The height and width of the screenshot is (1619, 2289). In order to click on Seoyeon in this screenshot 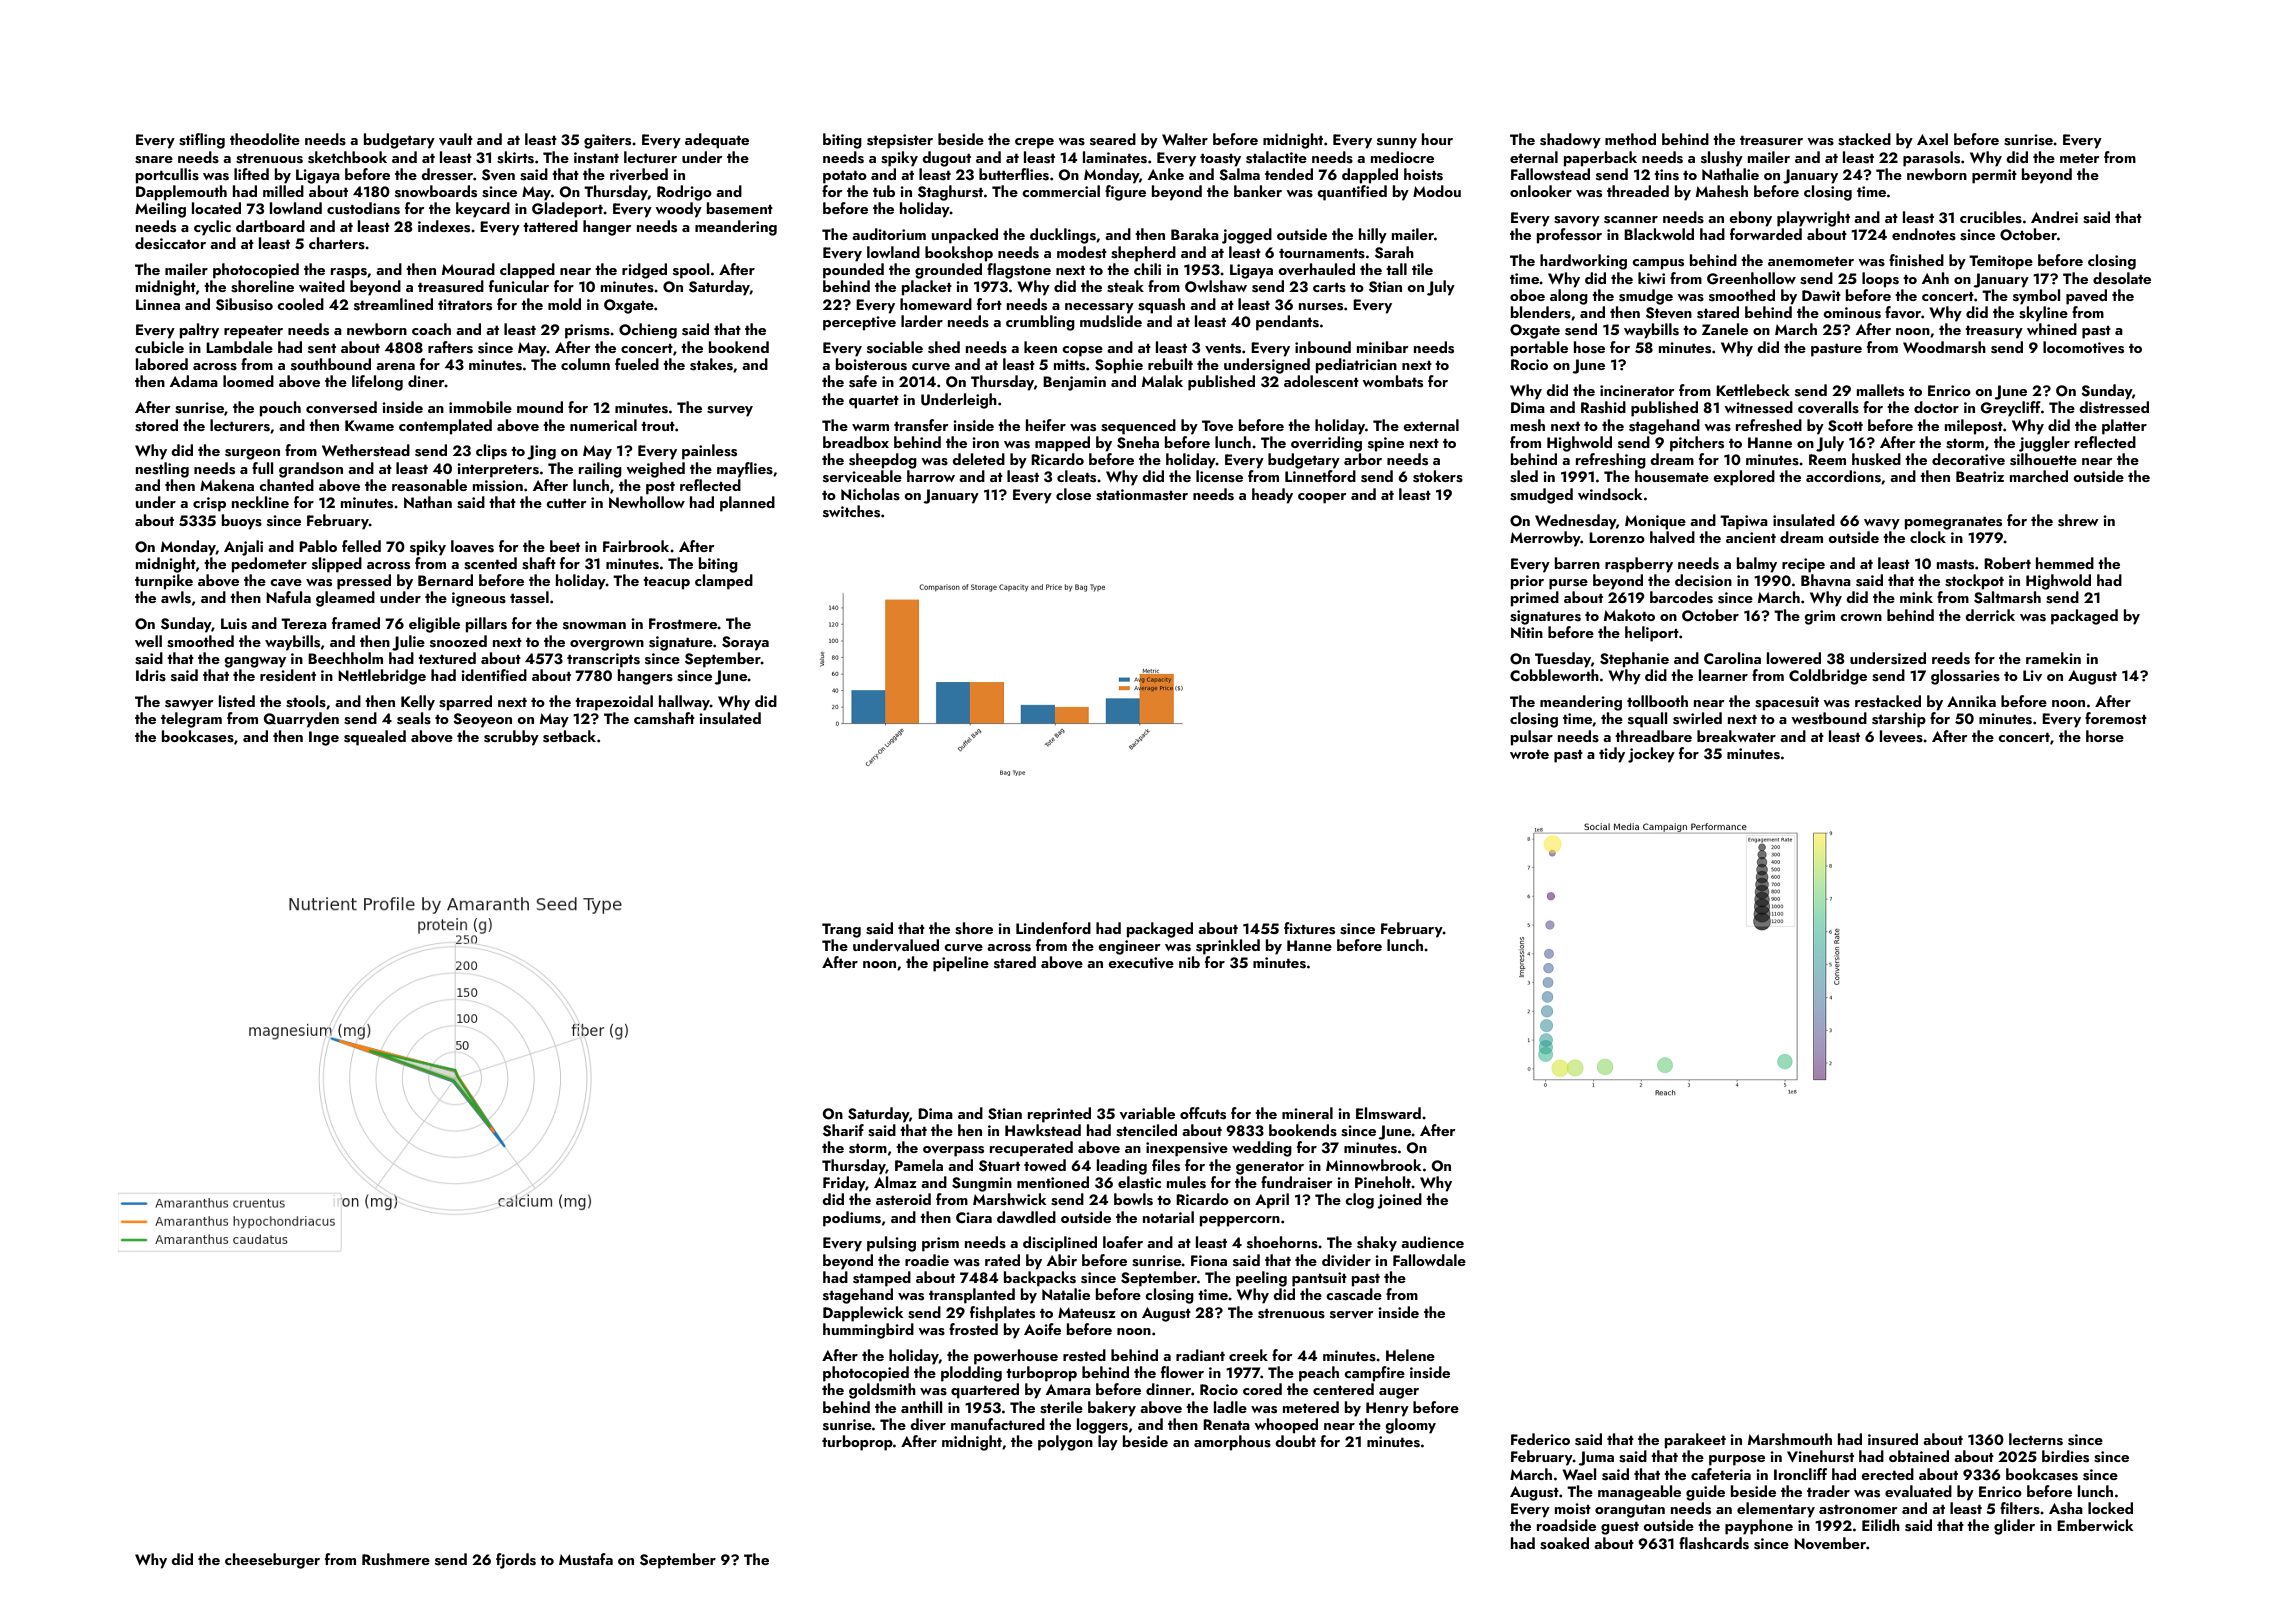, I will do `click(482, 720)`.
